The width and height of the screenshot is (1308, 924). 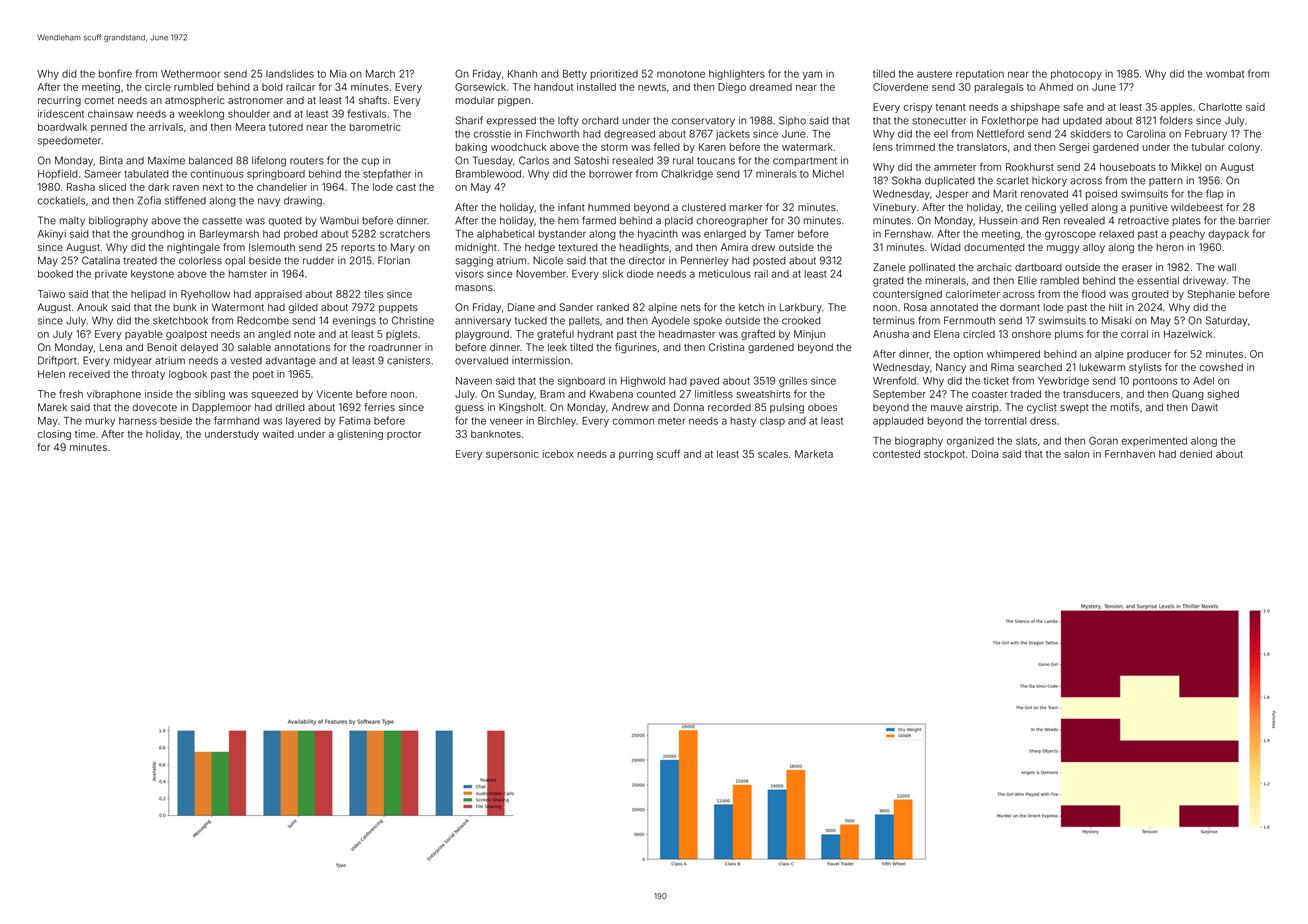 What do you see at coordinates (1188, 334) in the screenshot?
I see `Hazelwick` at bounding box center [1188, 334].
